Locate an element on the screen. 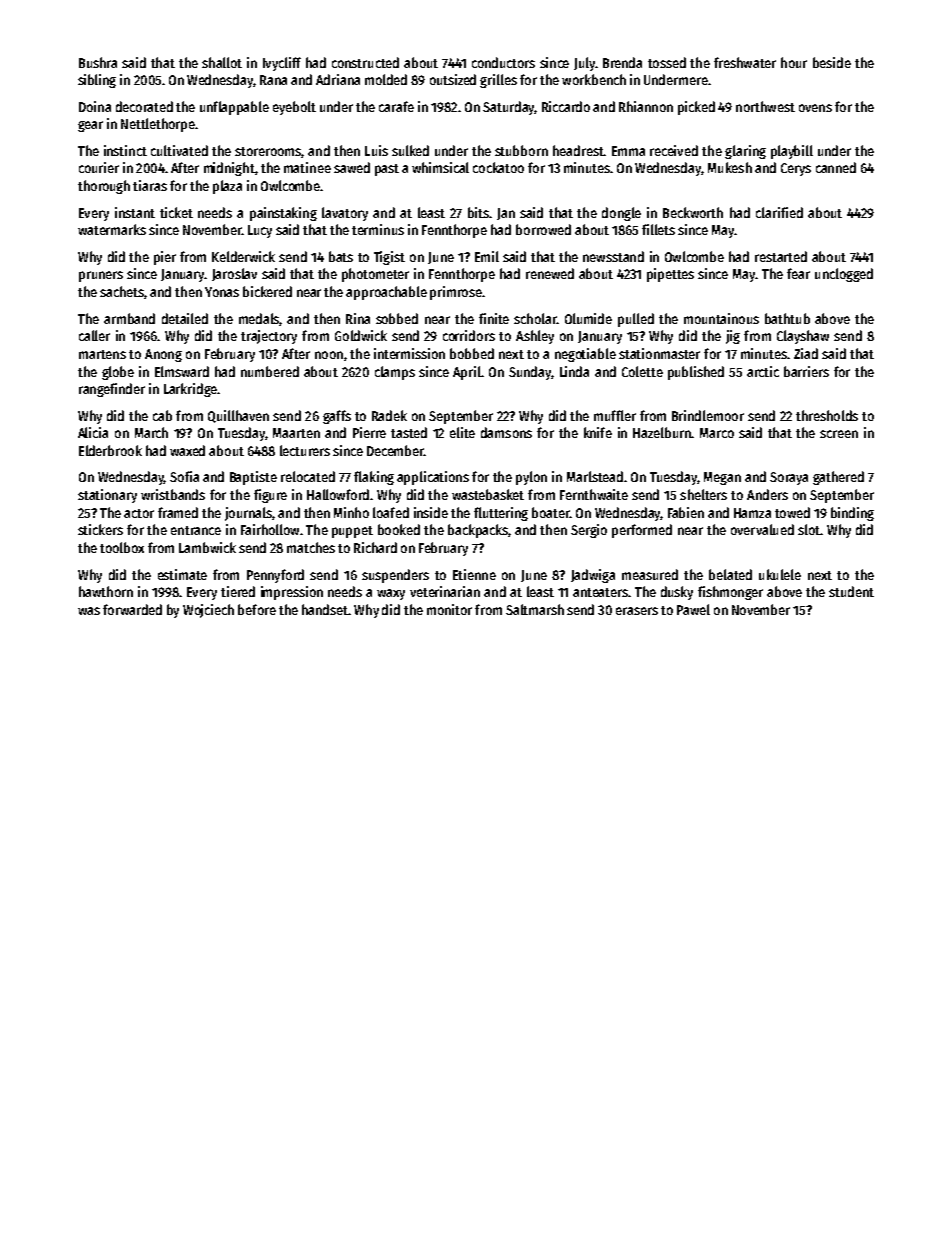  picked is located at coordinates (696, 108).
